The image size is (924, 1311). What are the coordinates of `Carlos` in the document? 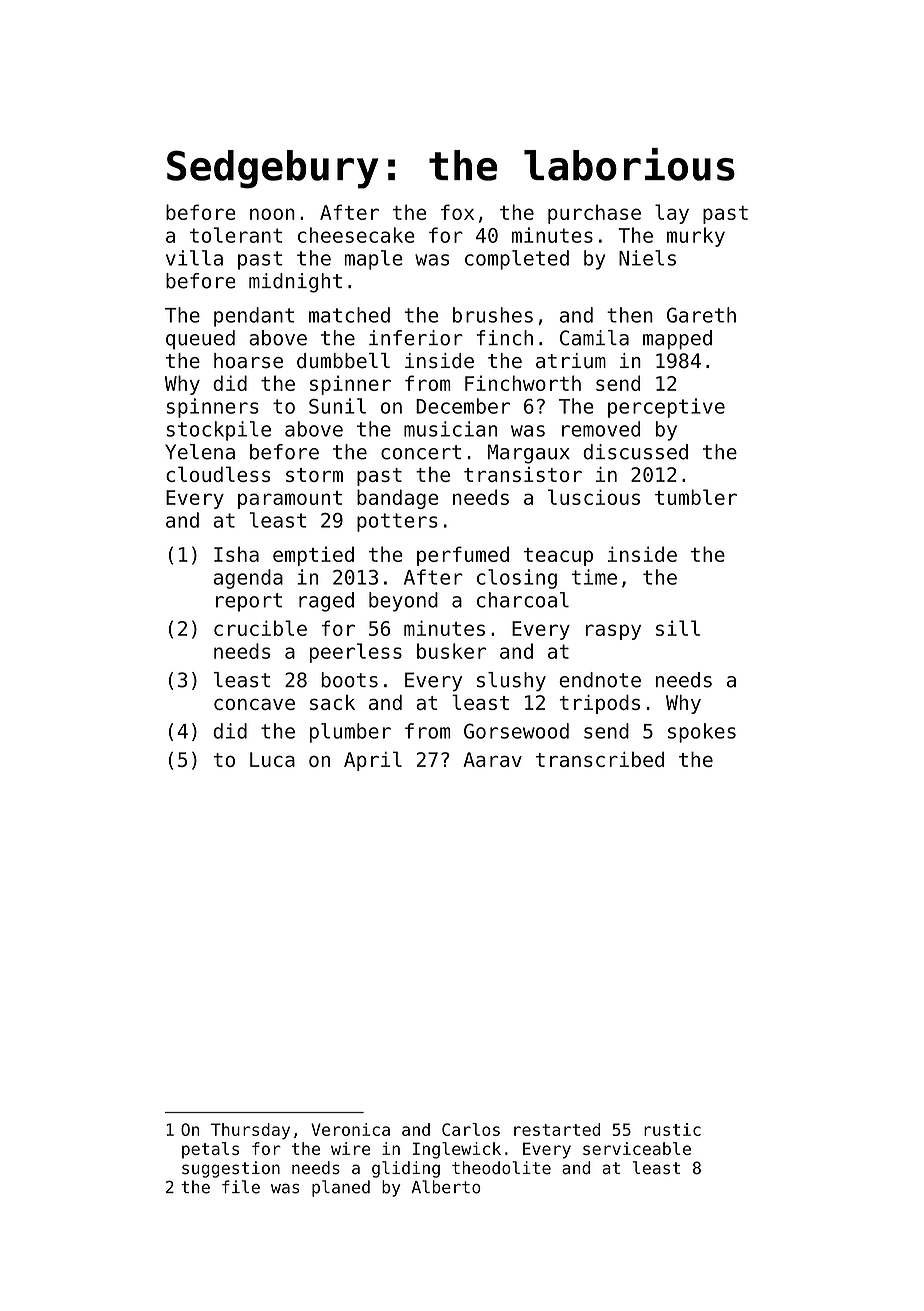 It's located at (471, 1129).
